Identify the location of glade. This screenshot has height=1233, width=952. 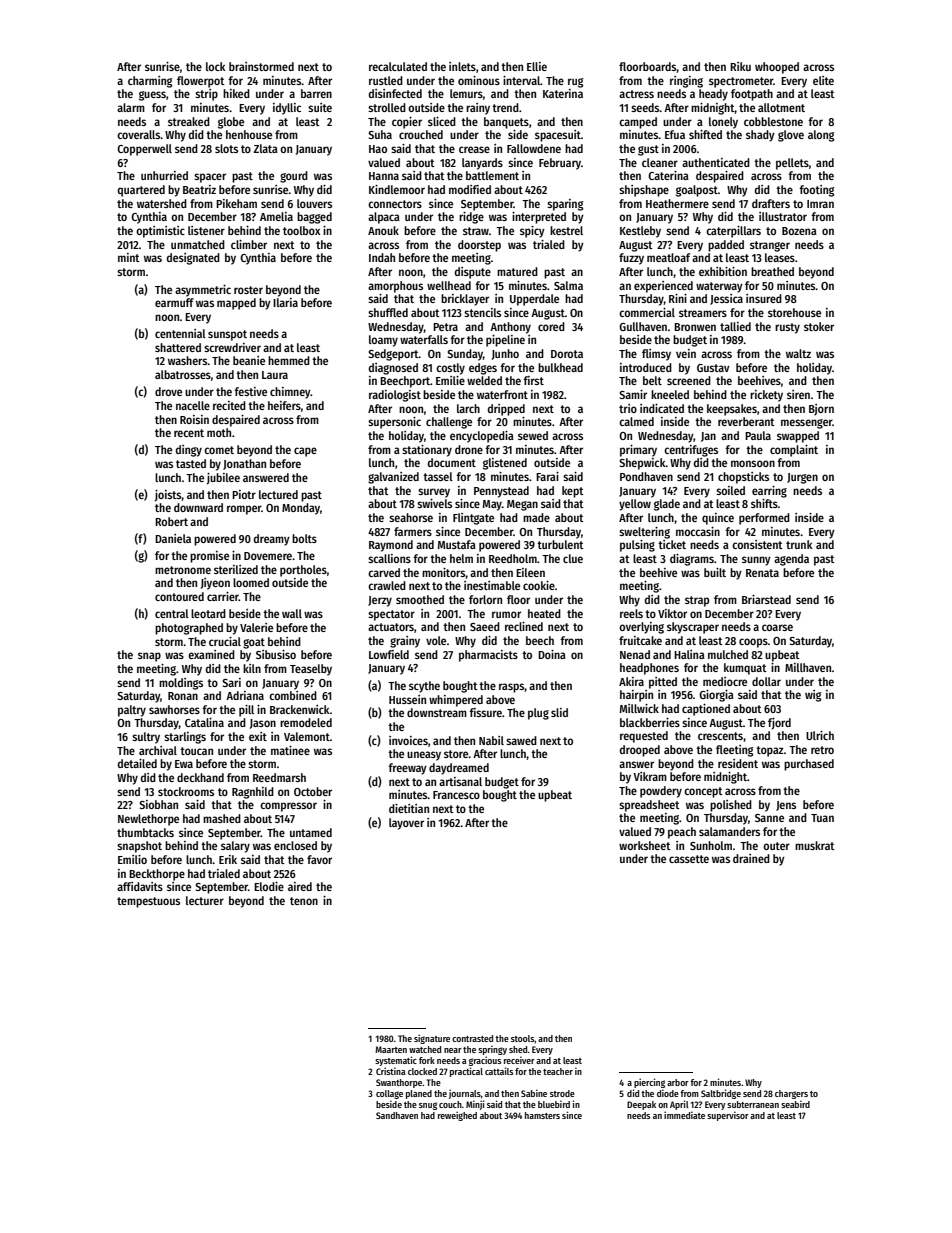
(667, 505).
